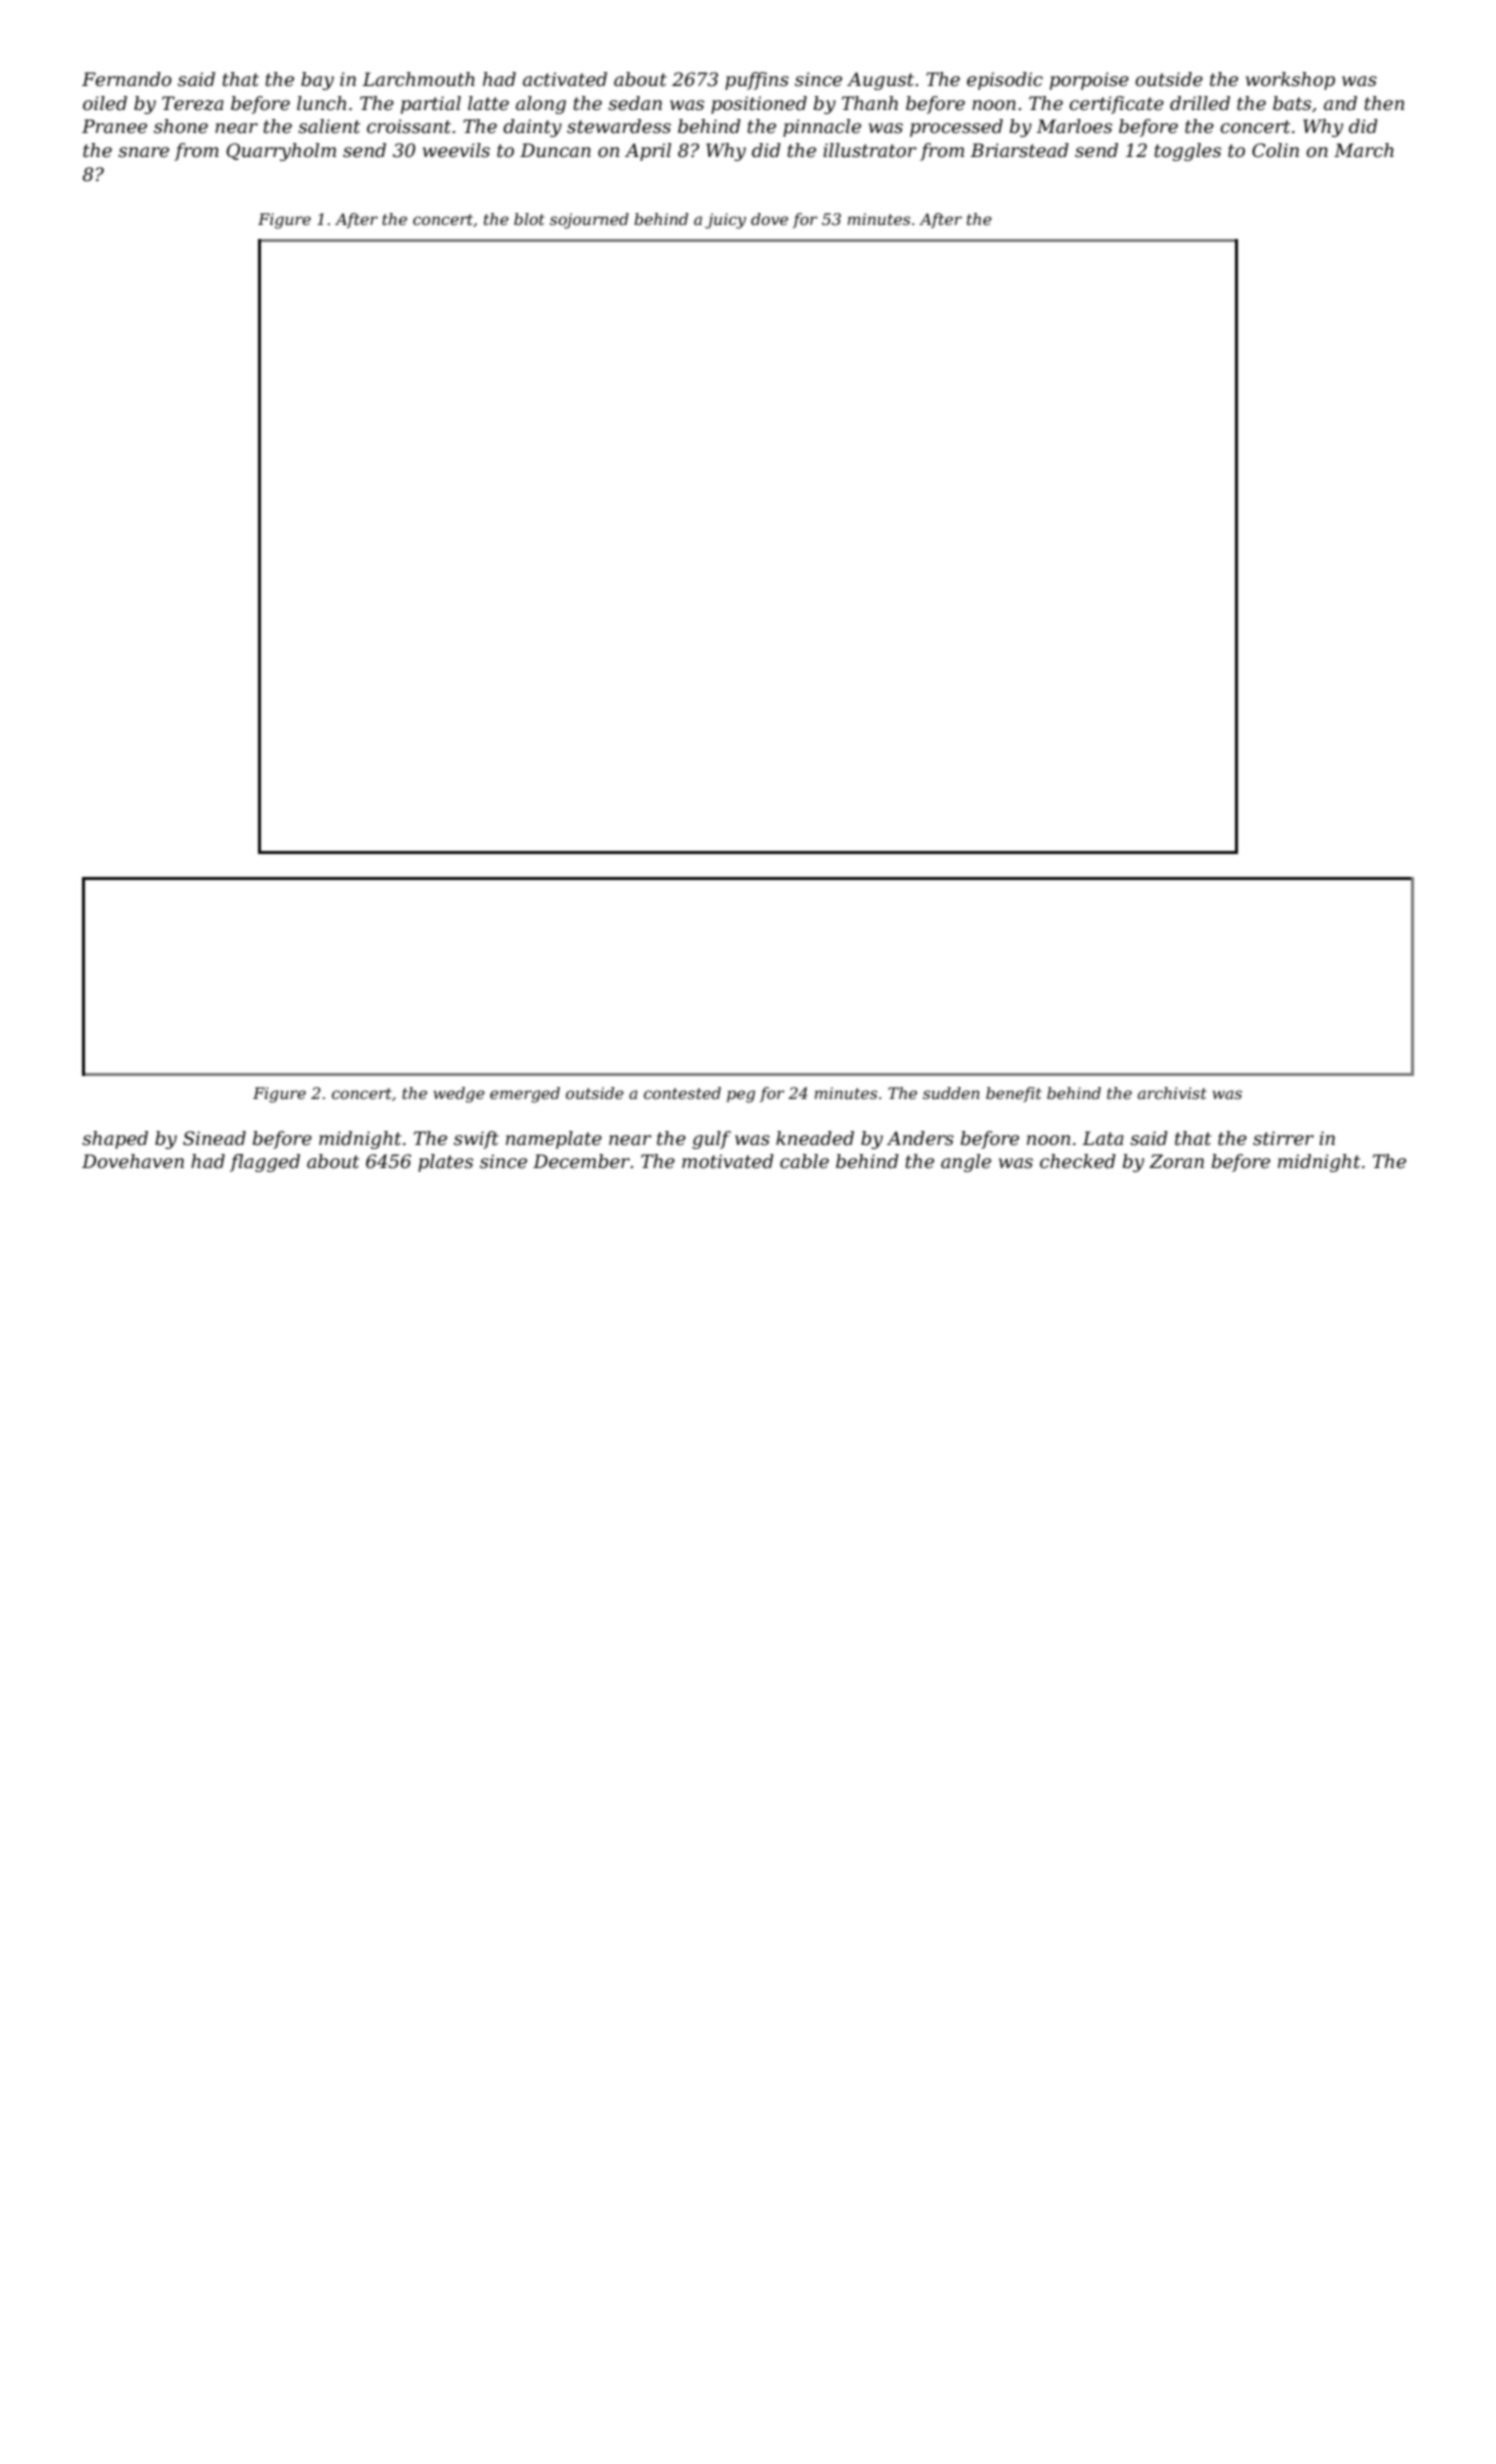  Describe the element at coordinates (1290, 81) in the screenshot. I see `workshop` at that location.
